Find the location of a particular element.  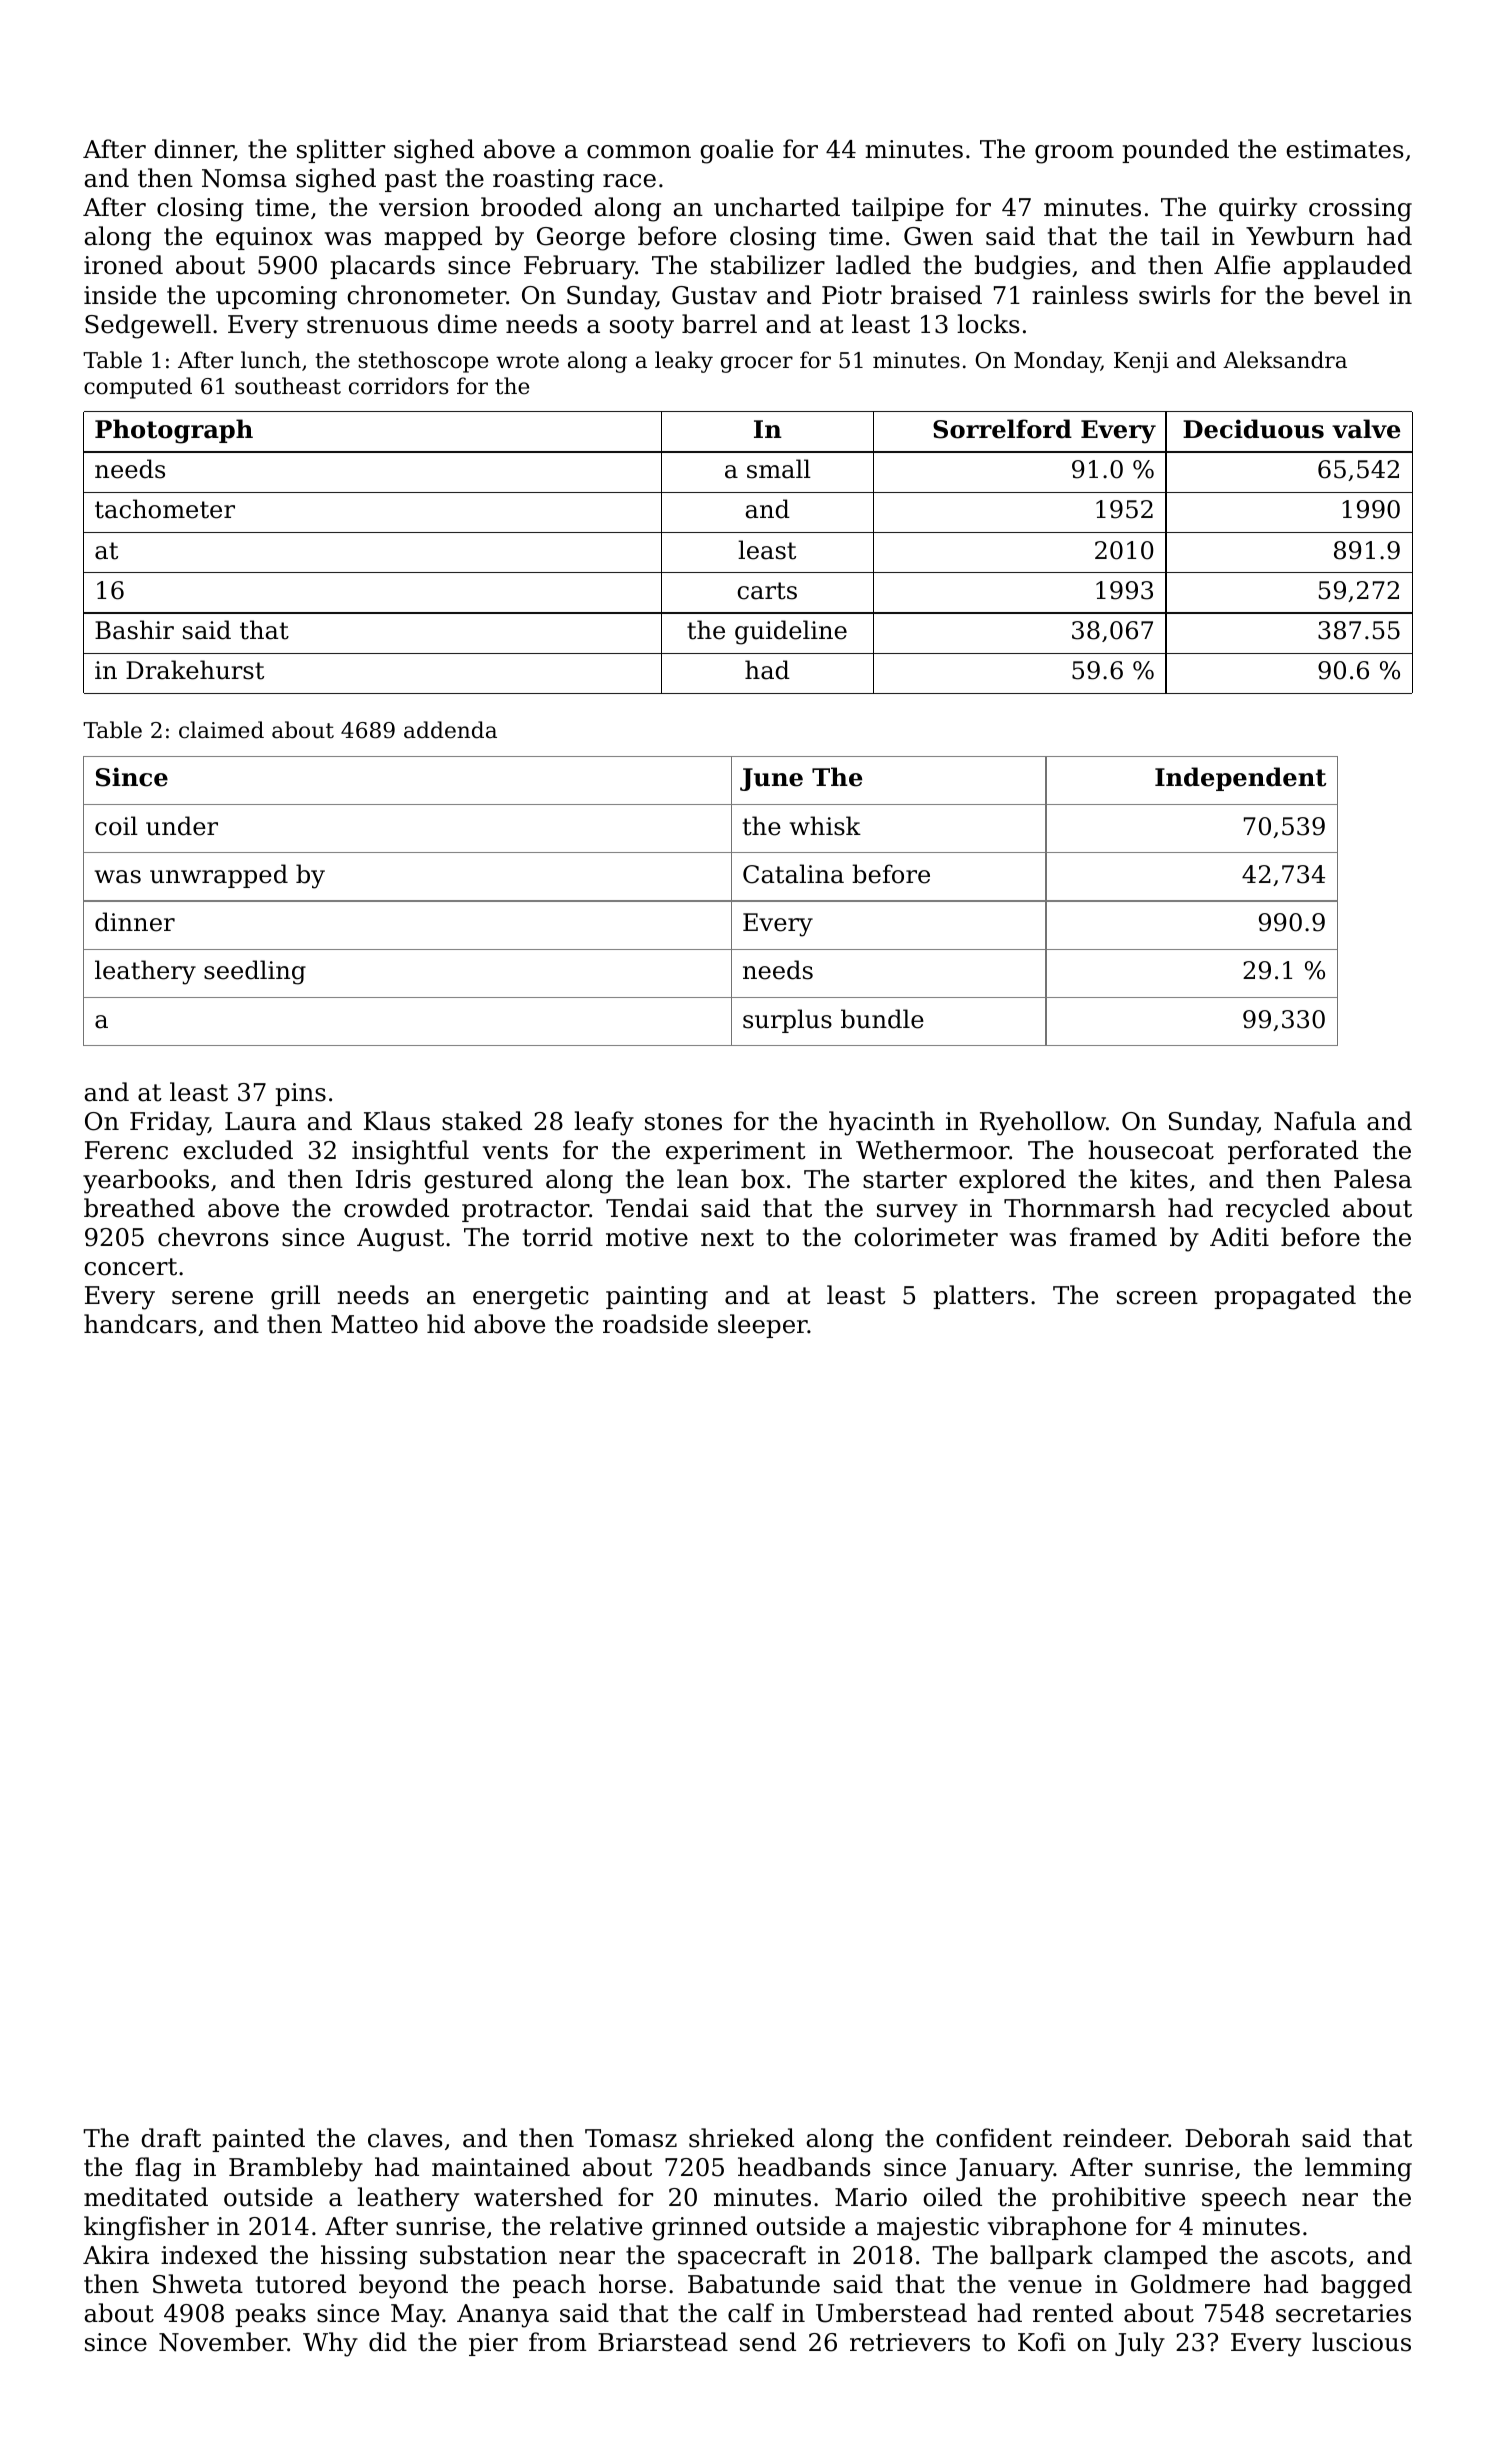

reindeer is located at coordinates (1115, 2138).
